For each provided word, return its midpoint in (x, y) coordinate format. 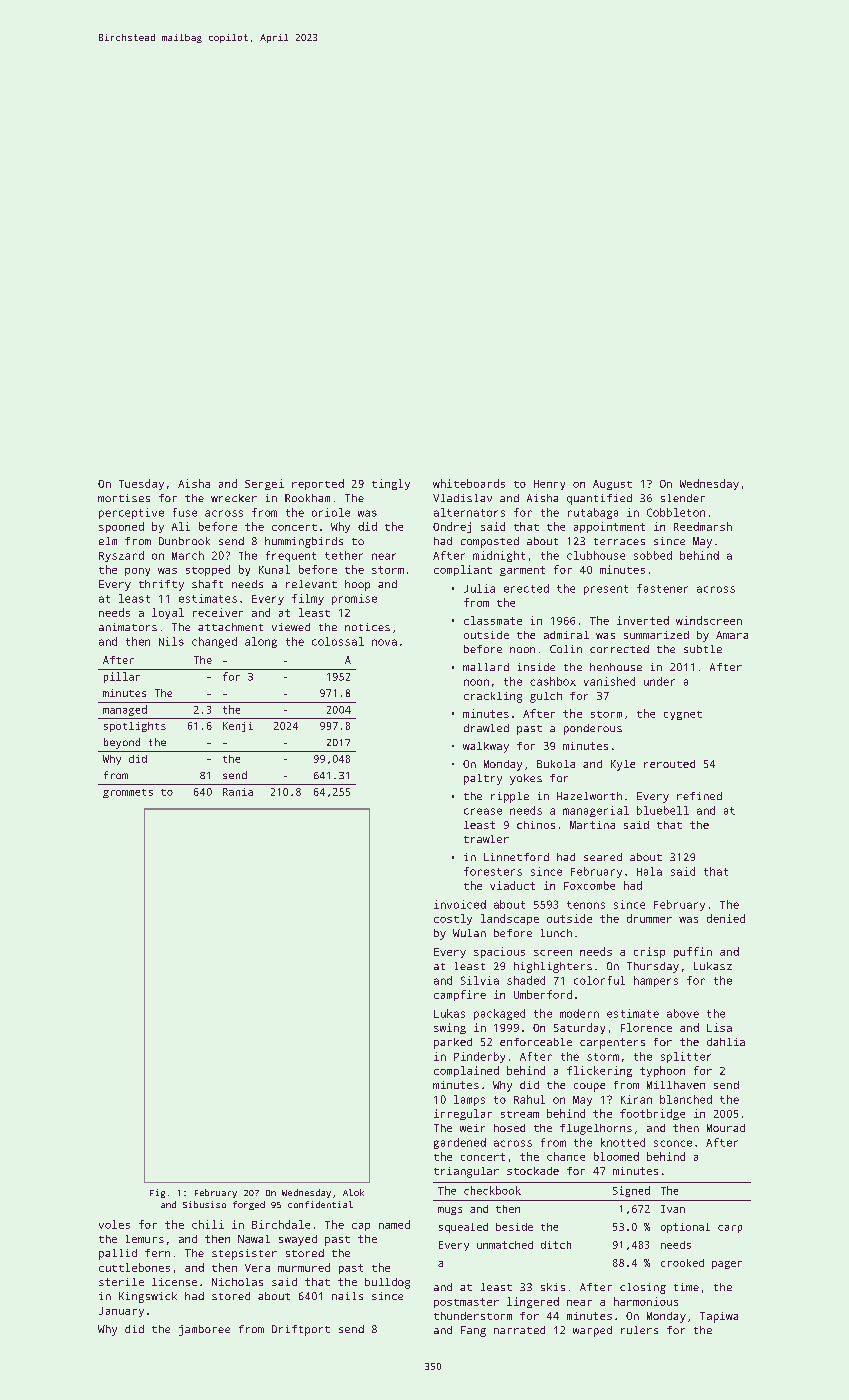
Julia (479, 588)
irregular (463, 1114)
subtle (703, 649)
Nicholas (237, 1282)
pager (727, 1265)
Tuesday (141, 484)
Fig (157, 1193)
